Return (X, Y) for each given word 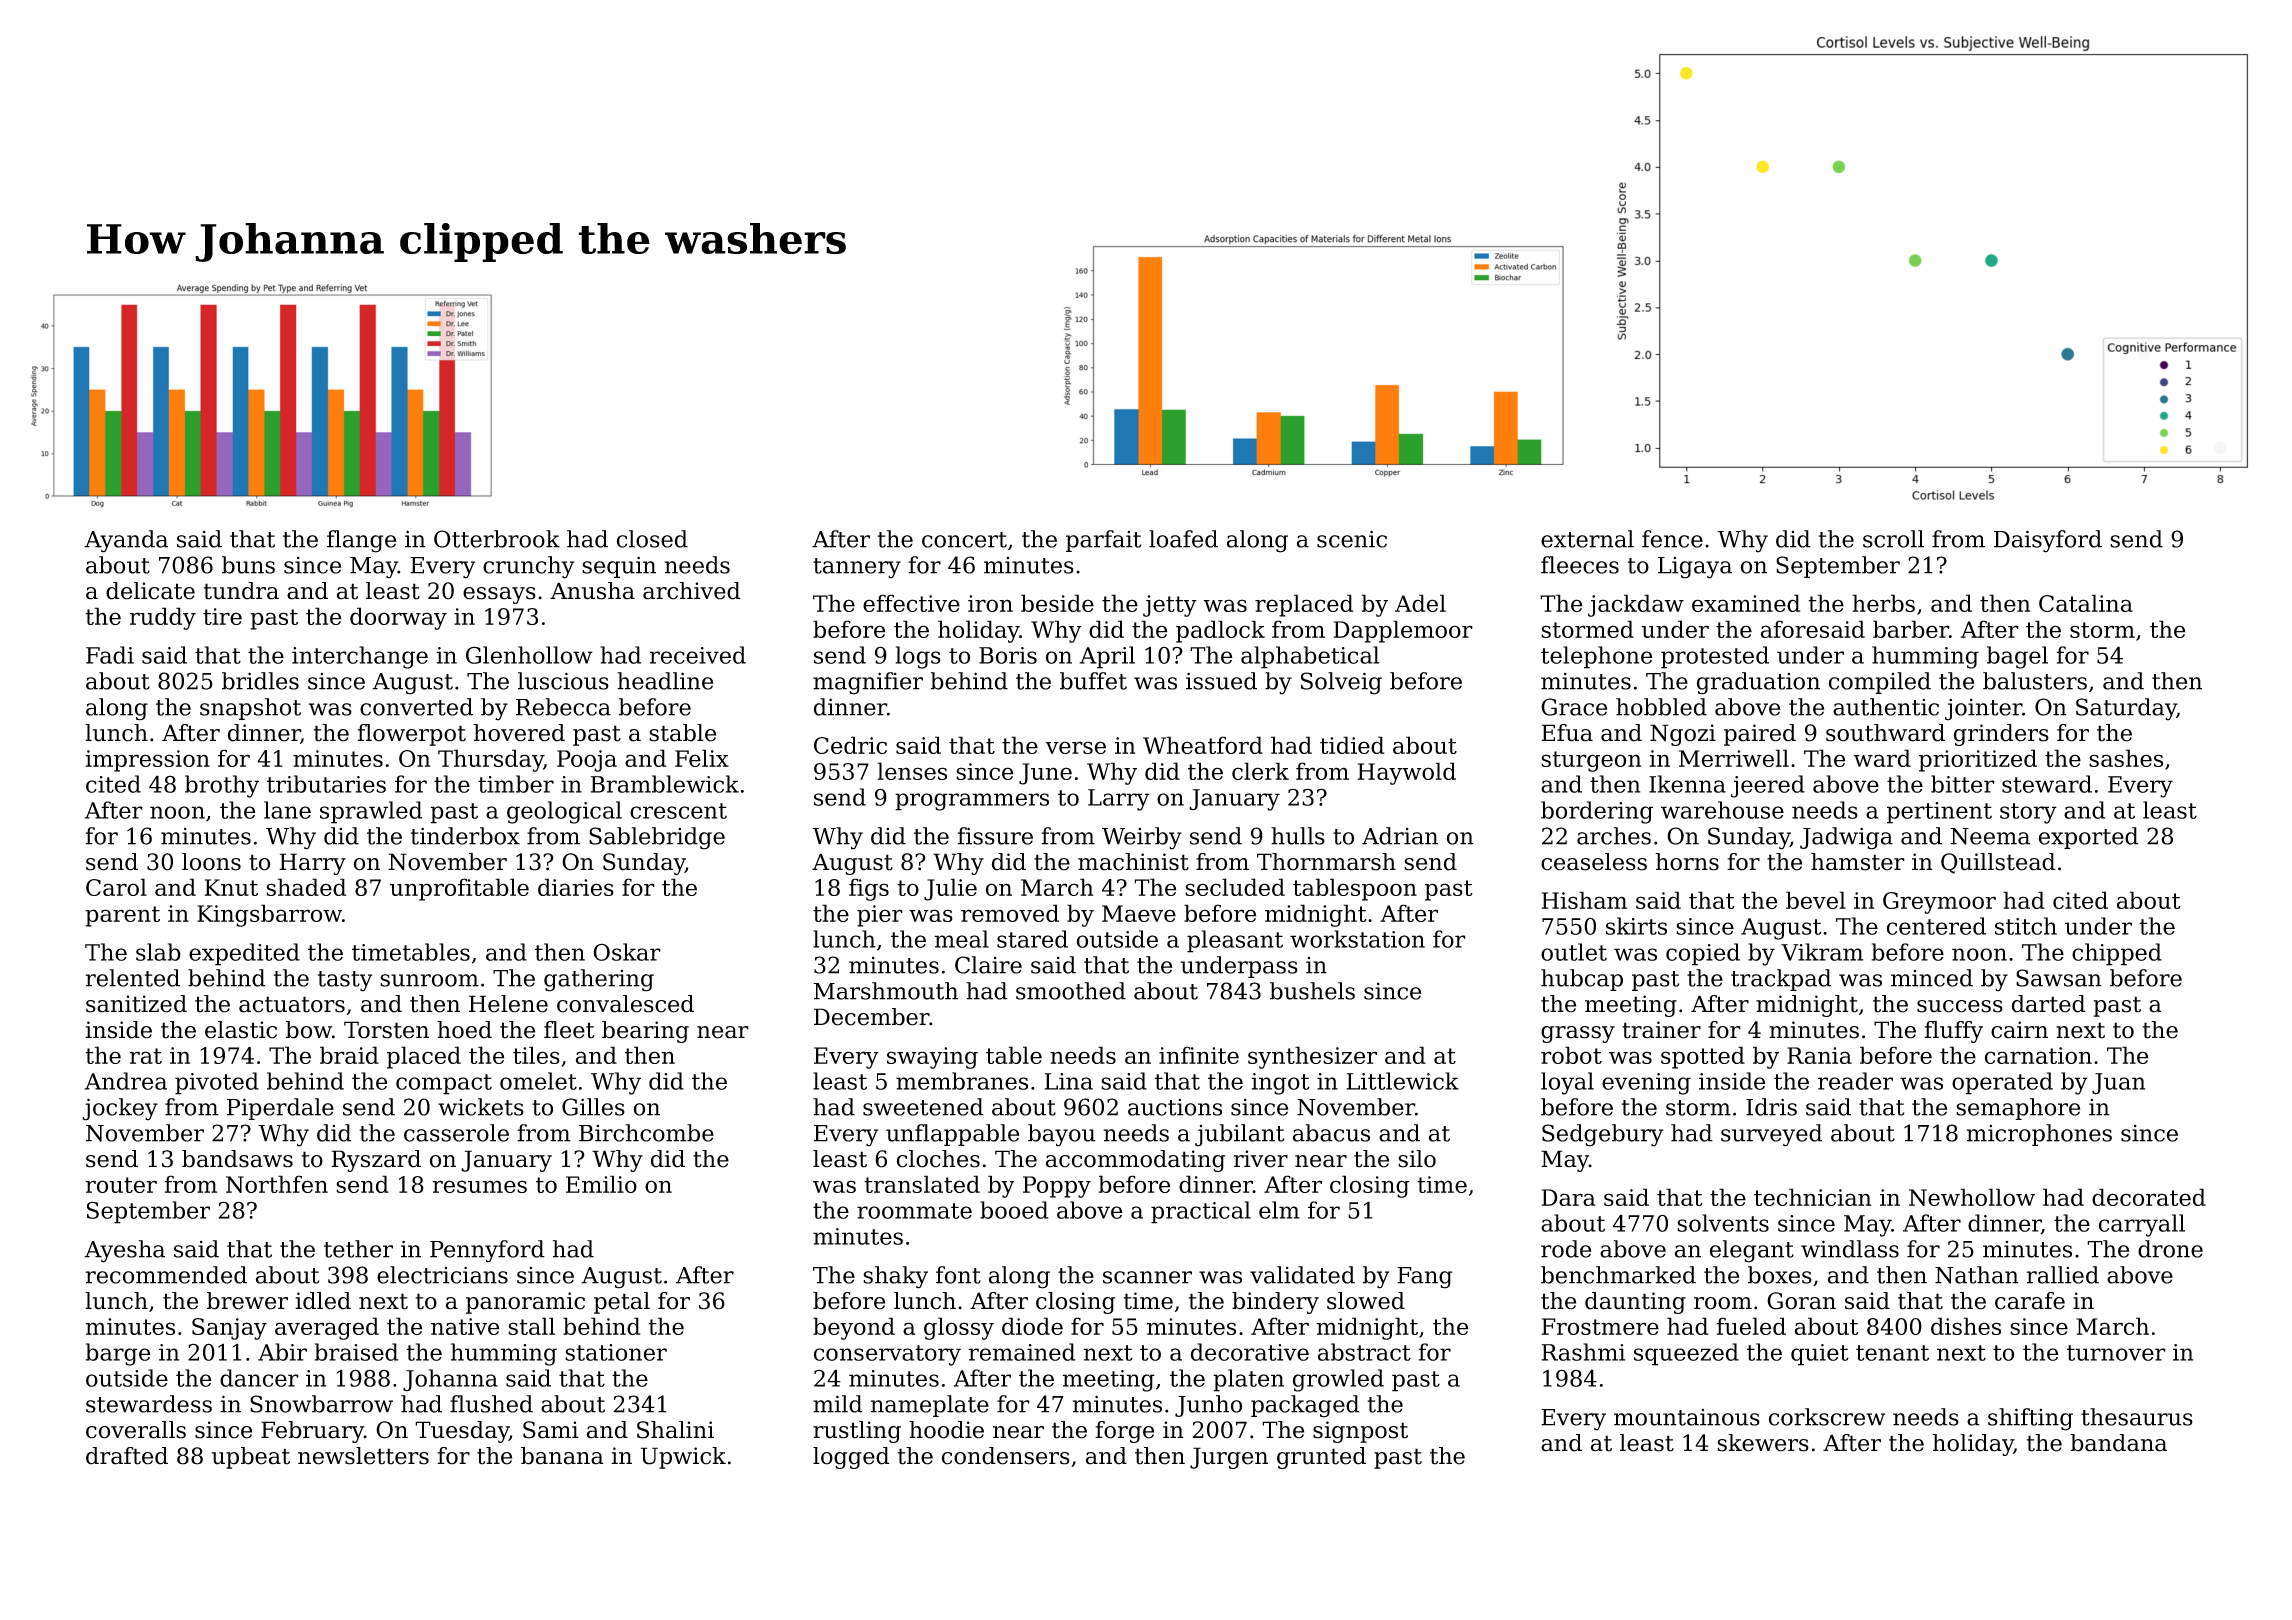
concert (964, 540)
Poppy (1057, 1187)
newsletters (363, 1456)
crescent (678, 811)
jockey (120, 1109)
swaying (932, 1058)
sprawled (371, 812)
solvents (1723, 1223)
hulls (1298, 836)
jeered (1768, 786)
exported (2088, 838)
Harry (312, 864)
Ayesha (124, 1251)
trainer (1661, 1030)
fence (1672, 539)
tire (222, 616)
